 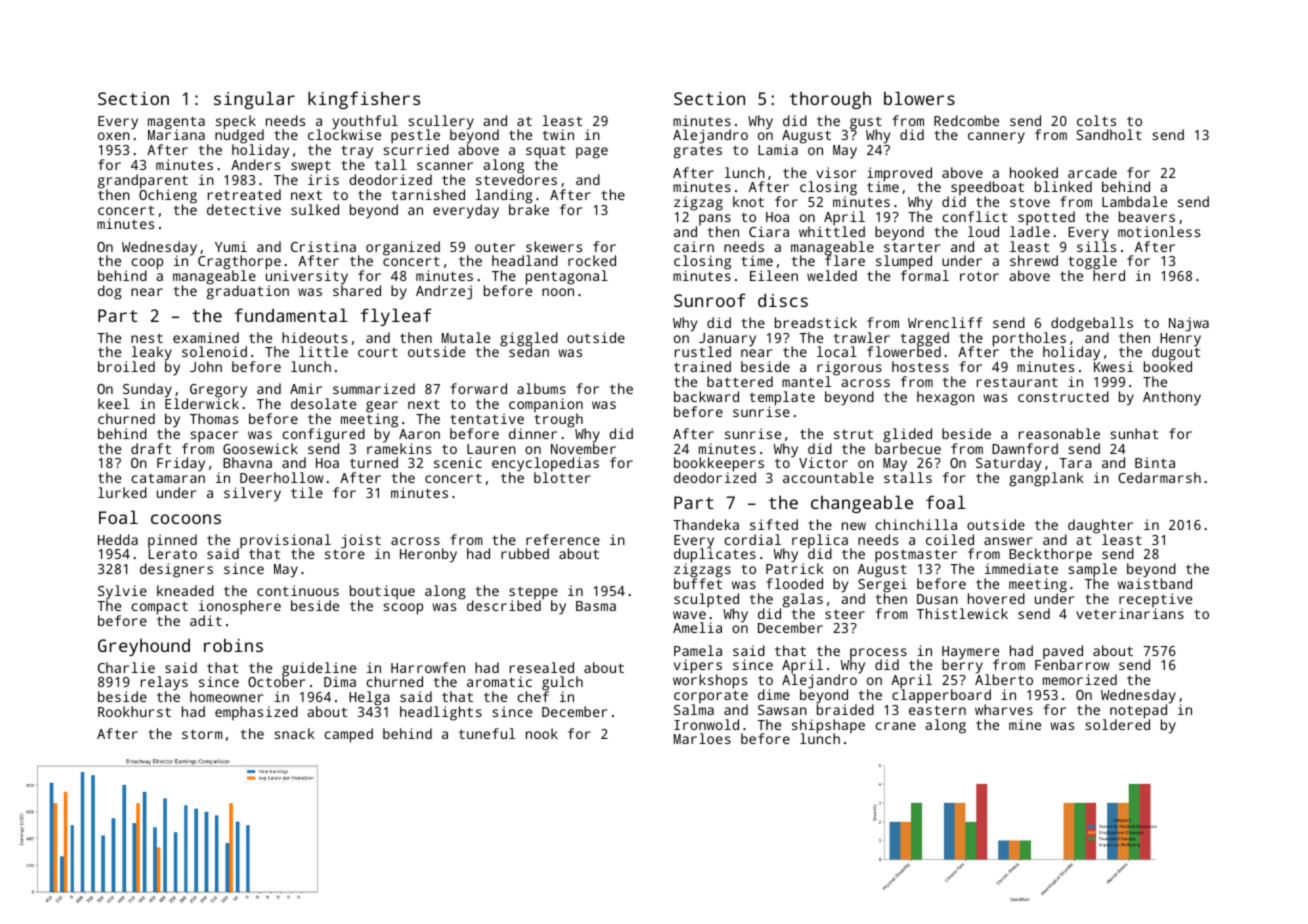 What do you see at coordinates (1155, 583) in the page?
I see `waistband` at bounding box center [1155, 583].
